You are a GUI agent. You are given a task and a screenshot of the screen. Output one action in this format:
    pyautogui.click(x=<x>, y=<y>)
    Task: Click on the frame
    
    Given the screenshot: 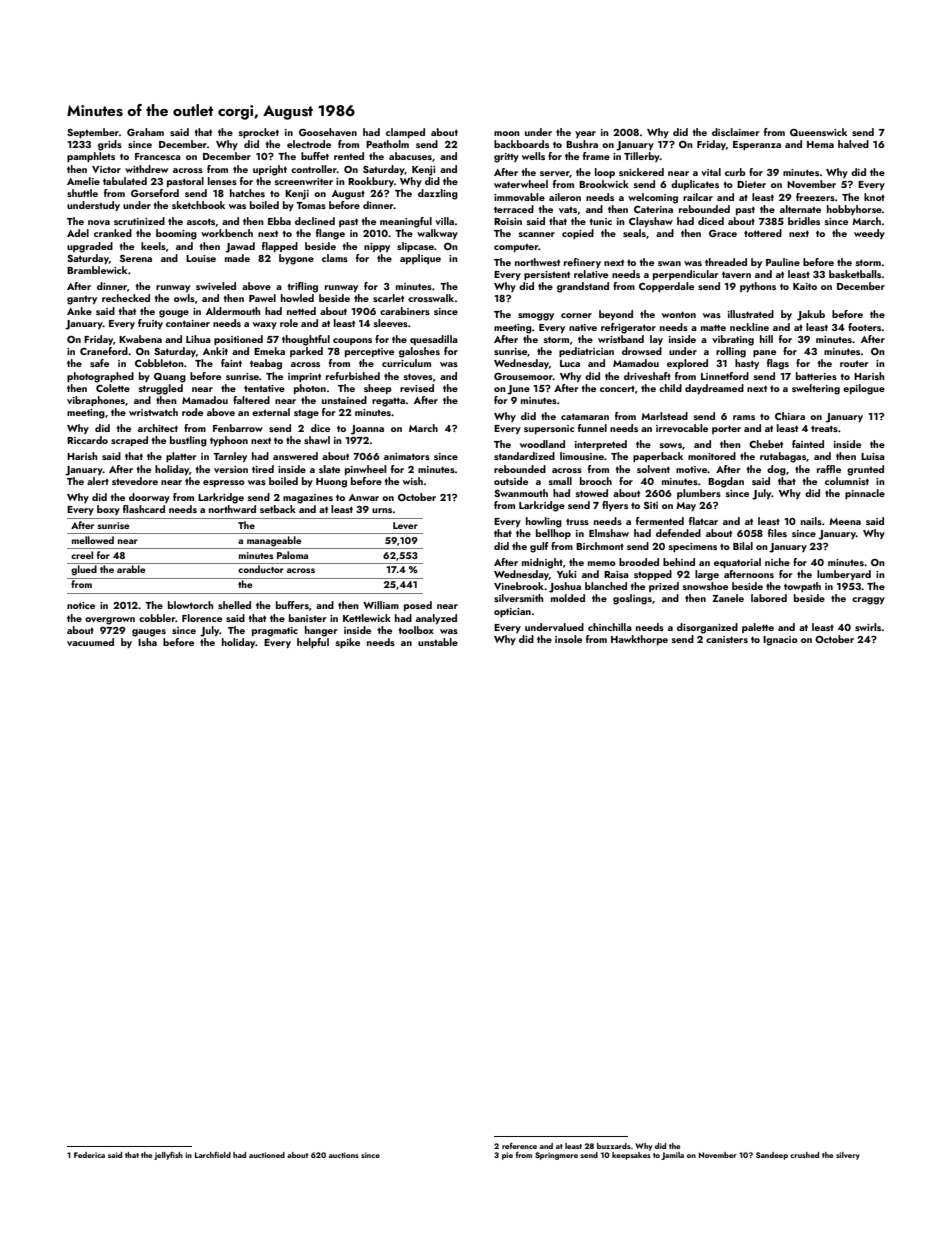 What is the action you would take?
    pyautogui.click(x=596, y=156)
